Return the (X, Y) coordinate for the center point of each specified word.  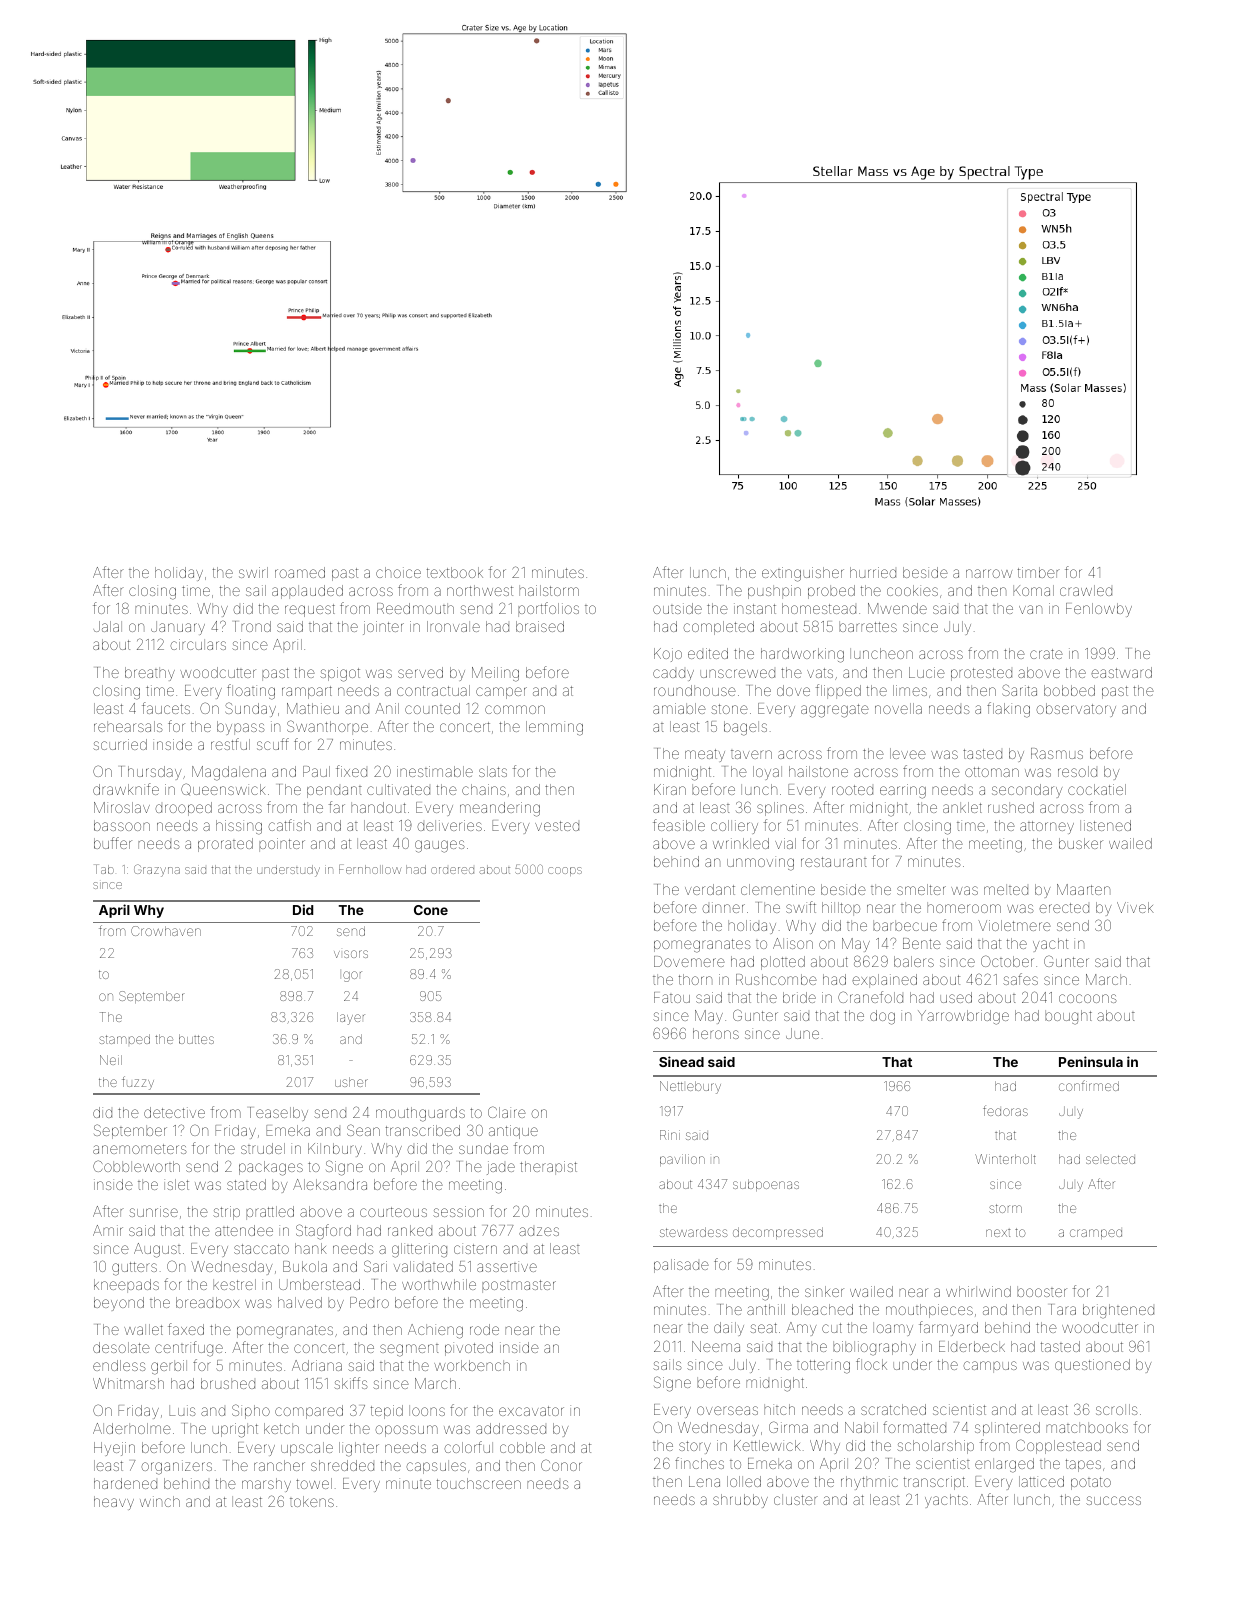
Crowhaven (166, 931)
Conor (561, 1465)
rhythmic (869, 1483)
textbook (455, 572)
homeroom (964, 907)
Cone (431, 910)
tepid (387, 1412)
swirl (253, 572)
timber (1039, 572)
